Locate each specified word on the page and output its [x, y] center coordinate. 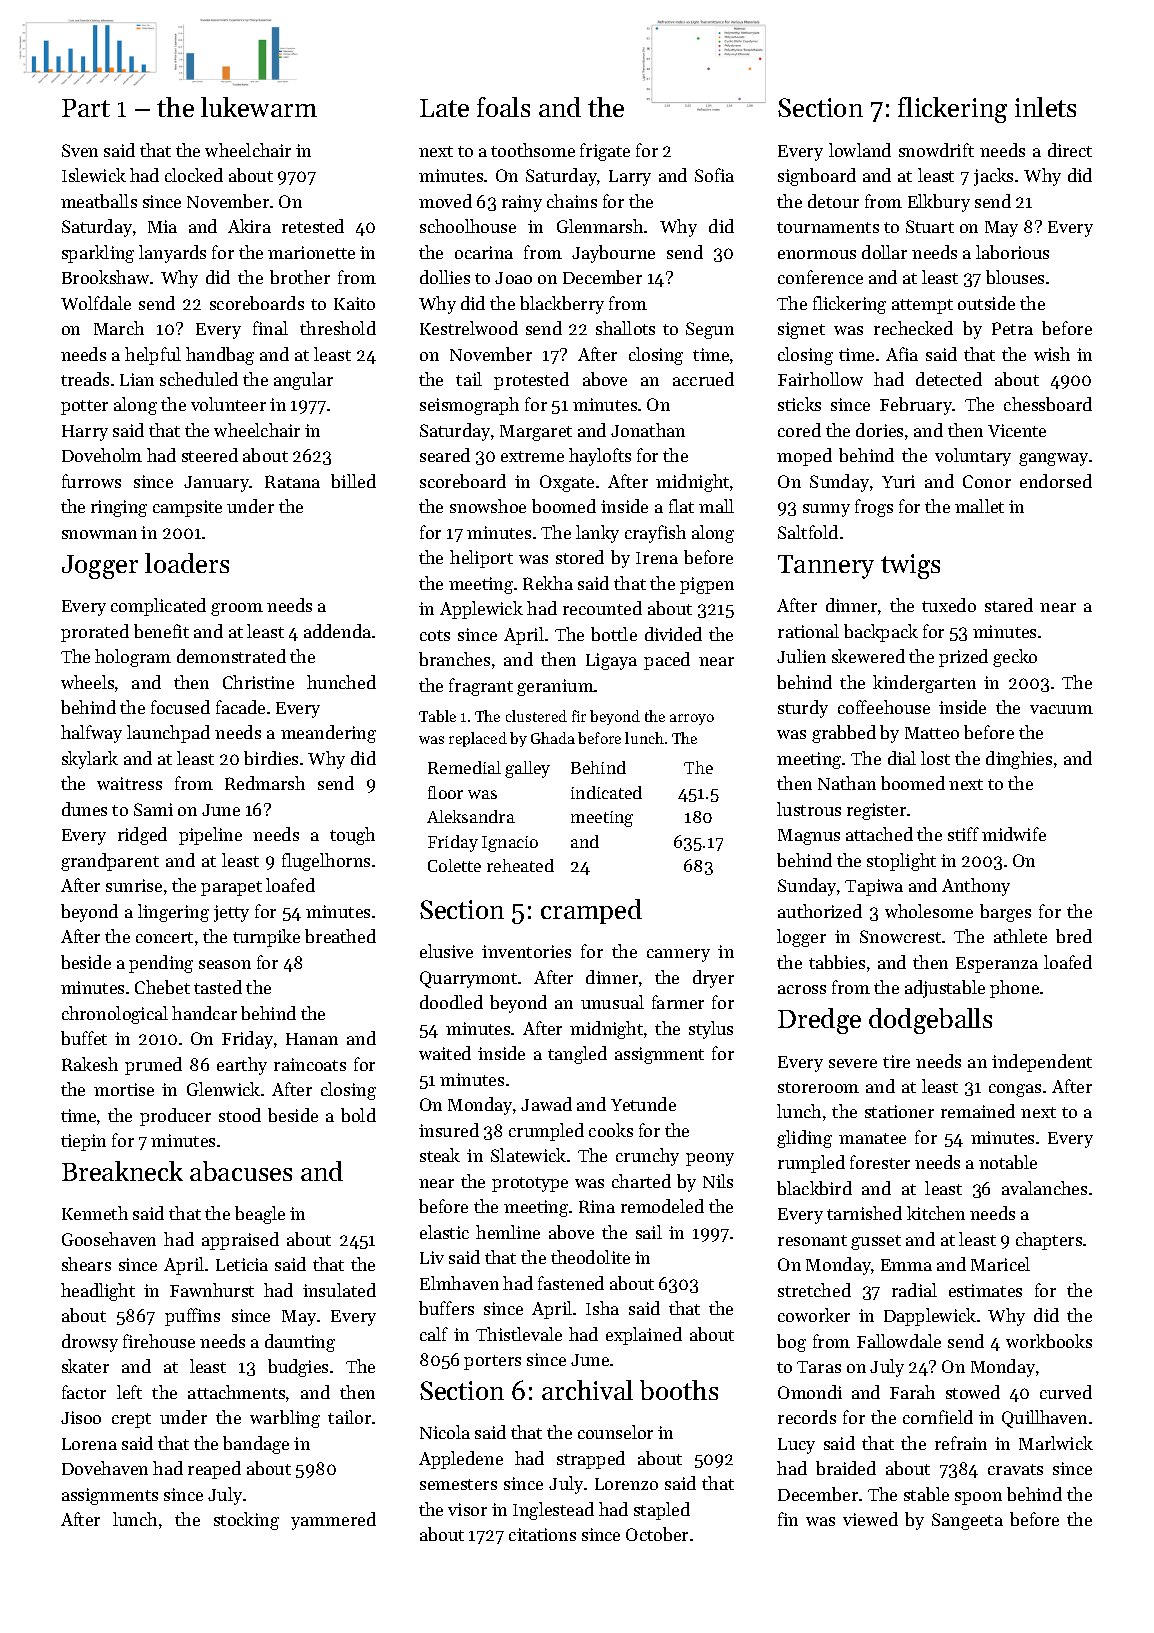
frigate [605, 152]
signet [801, 330]
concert [164, 937]
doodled [451, 1002]
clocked [194, 175]
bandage [256, 1445]
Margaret [536, 433]
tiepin [83, 1142]
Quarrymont [468, 979]
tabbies [837, 962]
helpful [153, 356]
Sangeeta [967, 1521]
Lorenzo [626, 1484]
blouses [1015, 277]
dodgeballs [930, 1021]
